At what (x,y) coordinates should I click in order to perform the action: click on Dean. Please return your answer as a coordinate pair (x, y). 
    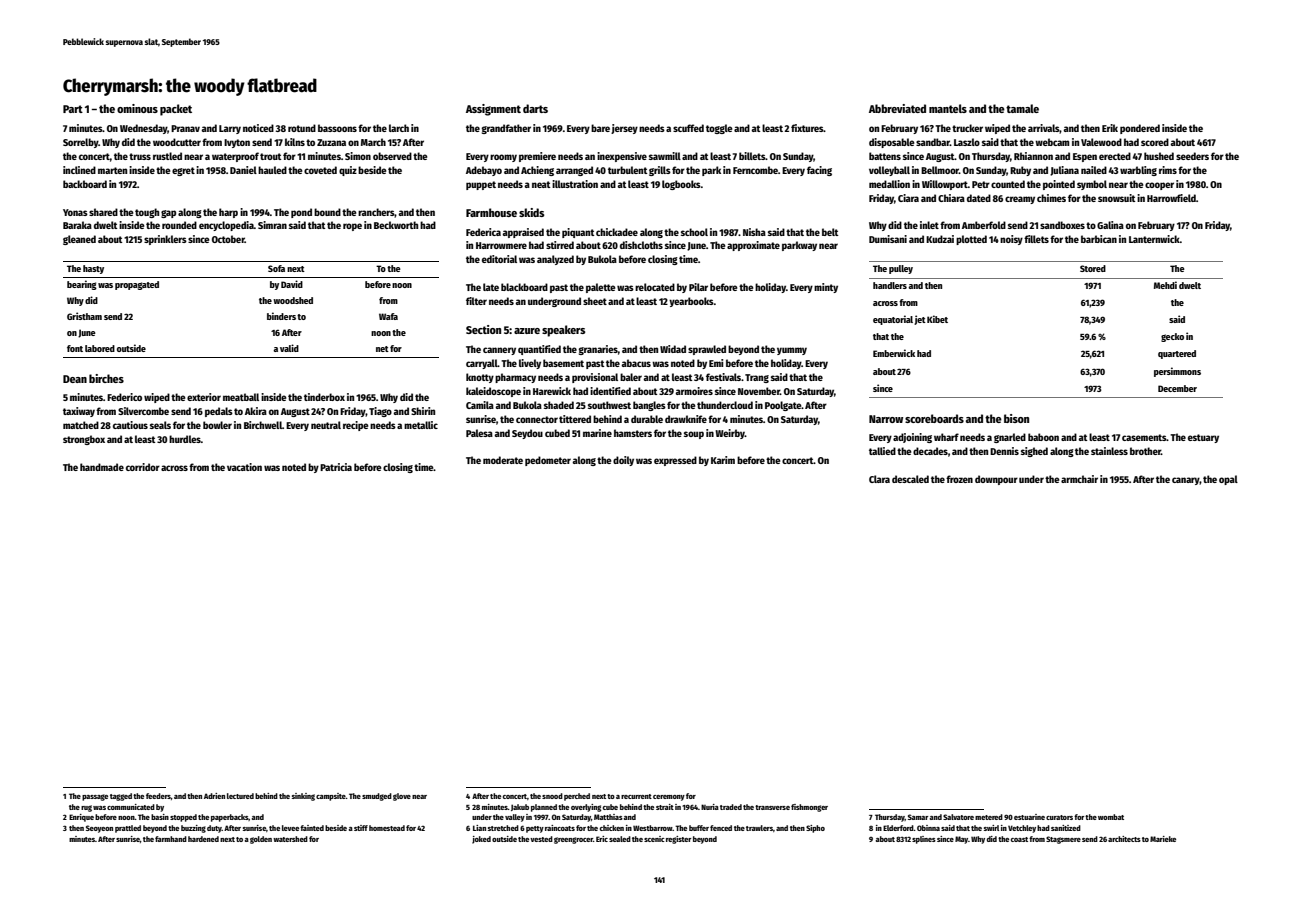
    Looking at the image, I should click on (75, 379).
